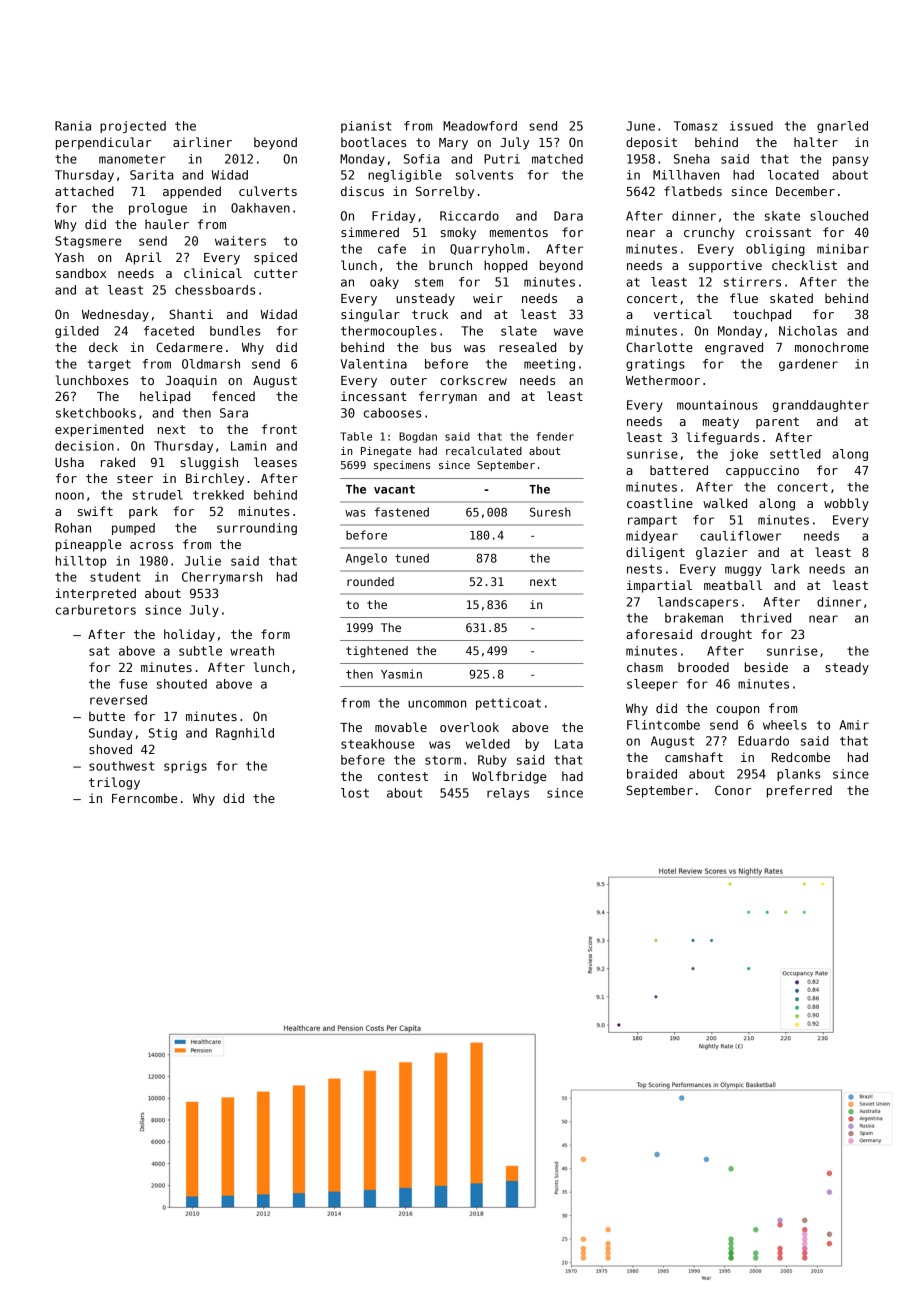 The image size is (924, 1308). What do you see at coordinates (568, 216) in the image?
I see `Dara` at bounding box center [568, 216].
